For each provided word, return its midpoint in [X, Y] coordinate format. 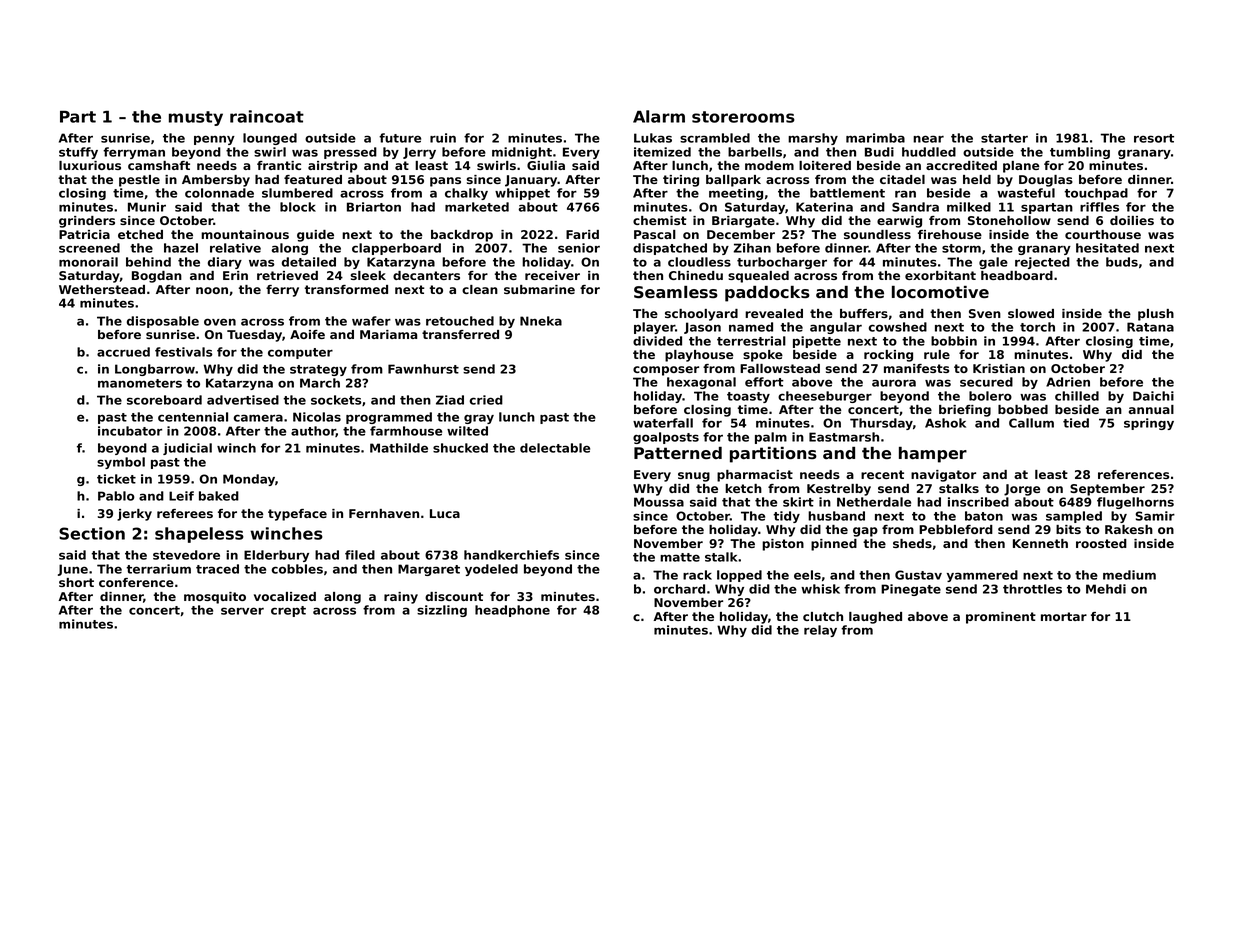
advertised [243, 400]
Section [92, 533]
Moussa [659, 502]
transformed [346, 289]
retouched [460, 321]
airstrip [332, 167]
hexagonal [701, 383]
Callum [1031, 423]
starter [1004, 138]
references [1133, 474]
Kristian [999, 368]
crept [288, 611]
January [531, 181]
